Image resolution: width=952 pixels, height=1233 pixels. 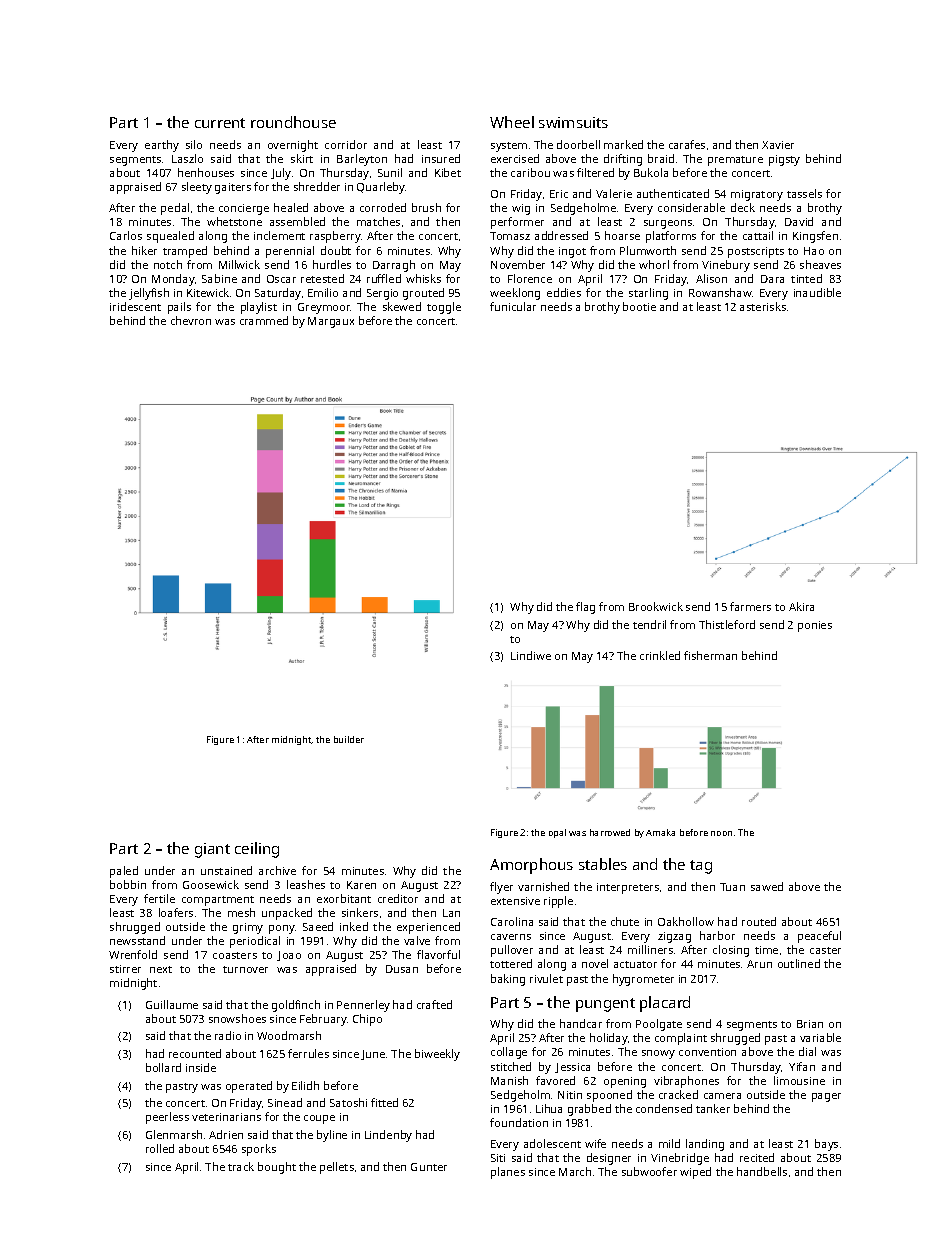 I want to click on current, so click(x=220, y=123).
